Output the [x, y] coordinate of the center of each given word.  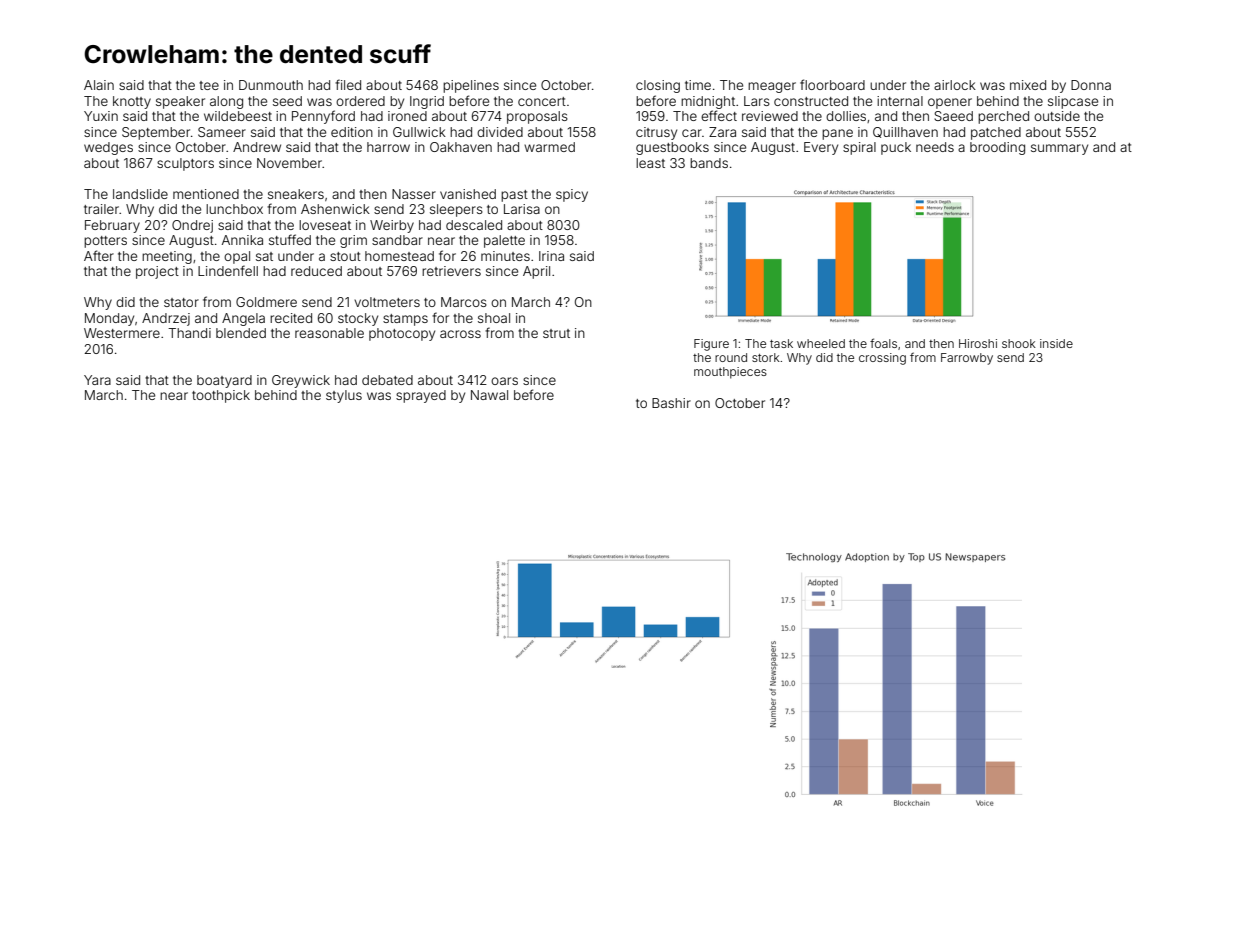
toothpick [221, 396]
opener [950, 103]
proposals [537, 117]
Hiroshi [978, 343]
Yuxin [101, 116]
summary [1059, 149]
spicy [572, 195]
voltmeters [387, 302]
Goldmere [266, 302]
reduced [316, 271]
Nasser [414, 194]
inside [1056, 343]
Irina [551, 256]
